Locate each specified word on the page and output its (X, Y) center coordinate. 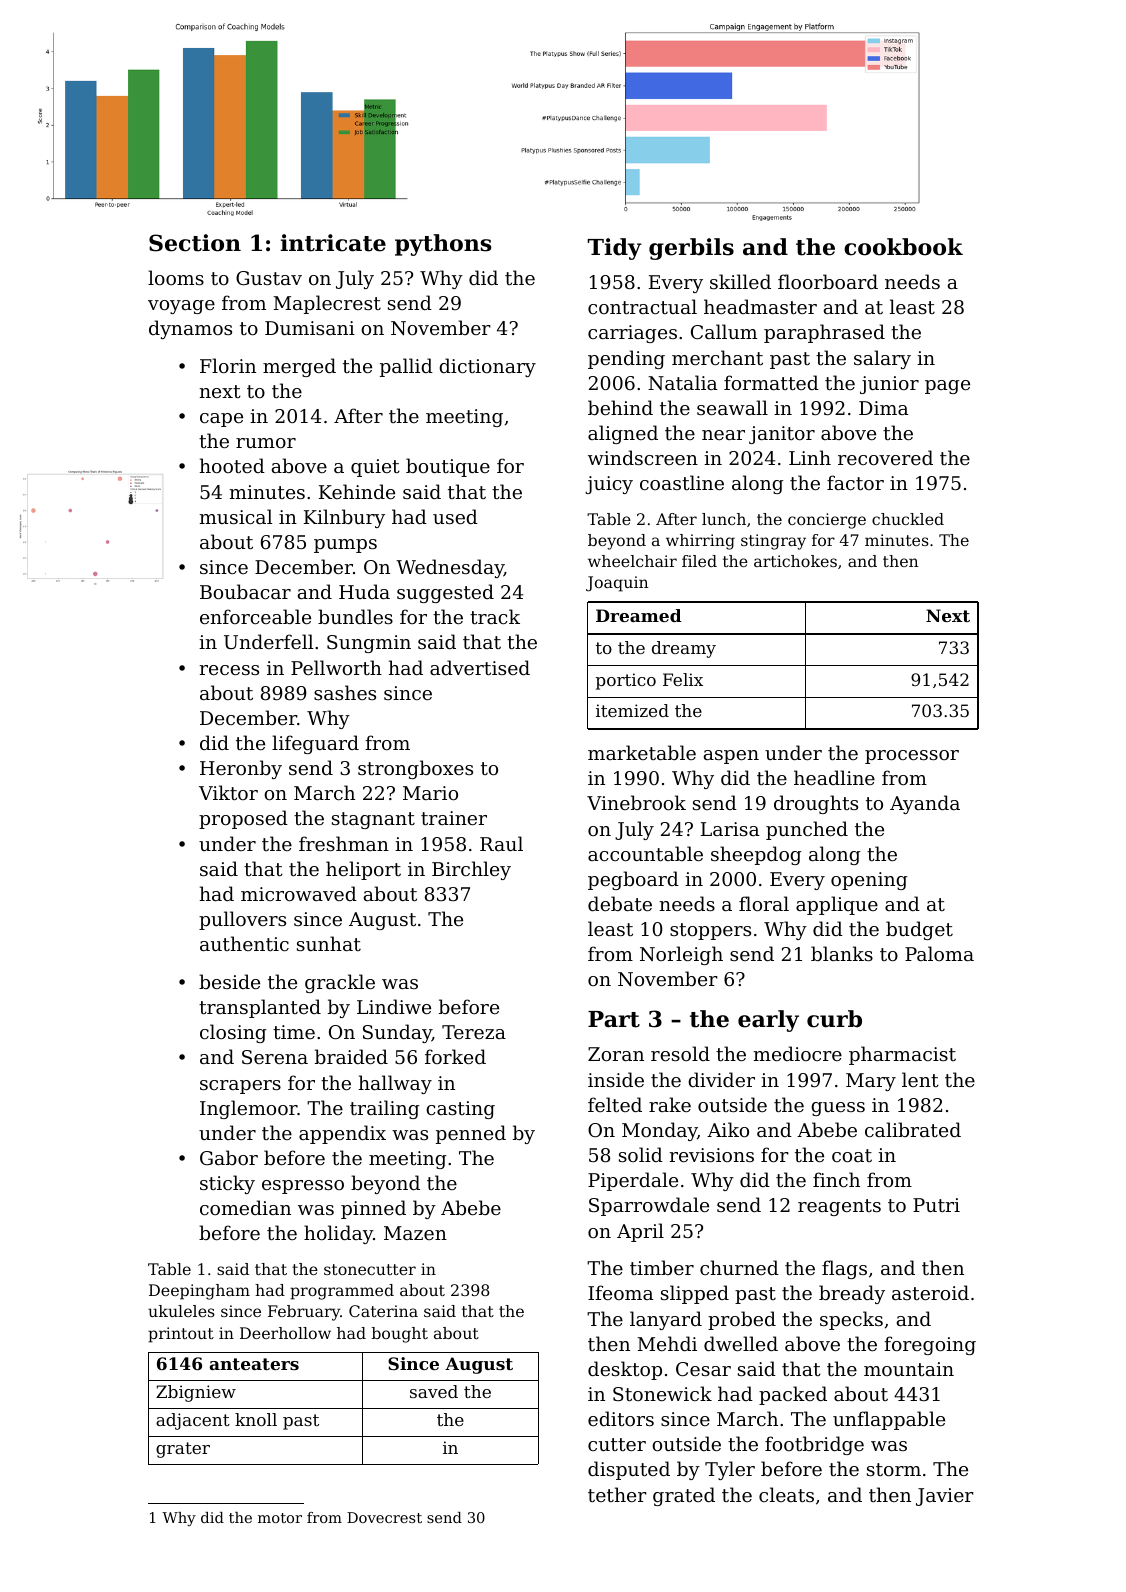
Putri (936, 1205)
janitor (782, 435)
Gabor (229, 1157)
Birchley (471, 870)
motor (280, 1518)
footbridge (814, 1445)
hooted (232, 465)
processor (912, 757)
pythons (443, 245)
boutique (448, 467)
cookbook (903, 247)
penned (471, 1134)
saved (434, 1391)
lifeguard (315, 744)
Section (195, 243)
